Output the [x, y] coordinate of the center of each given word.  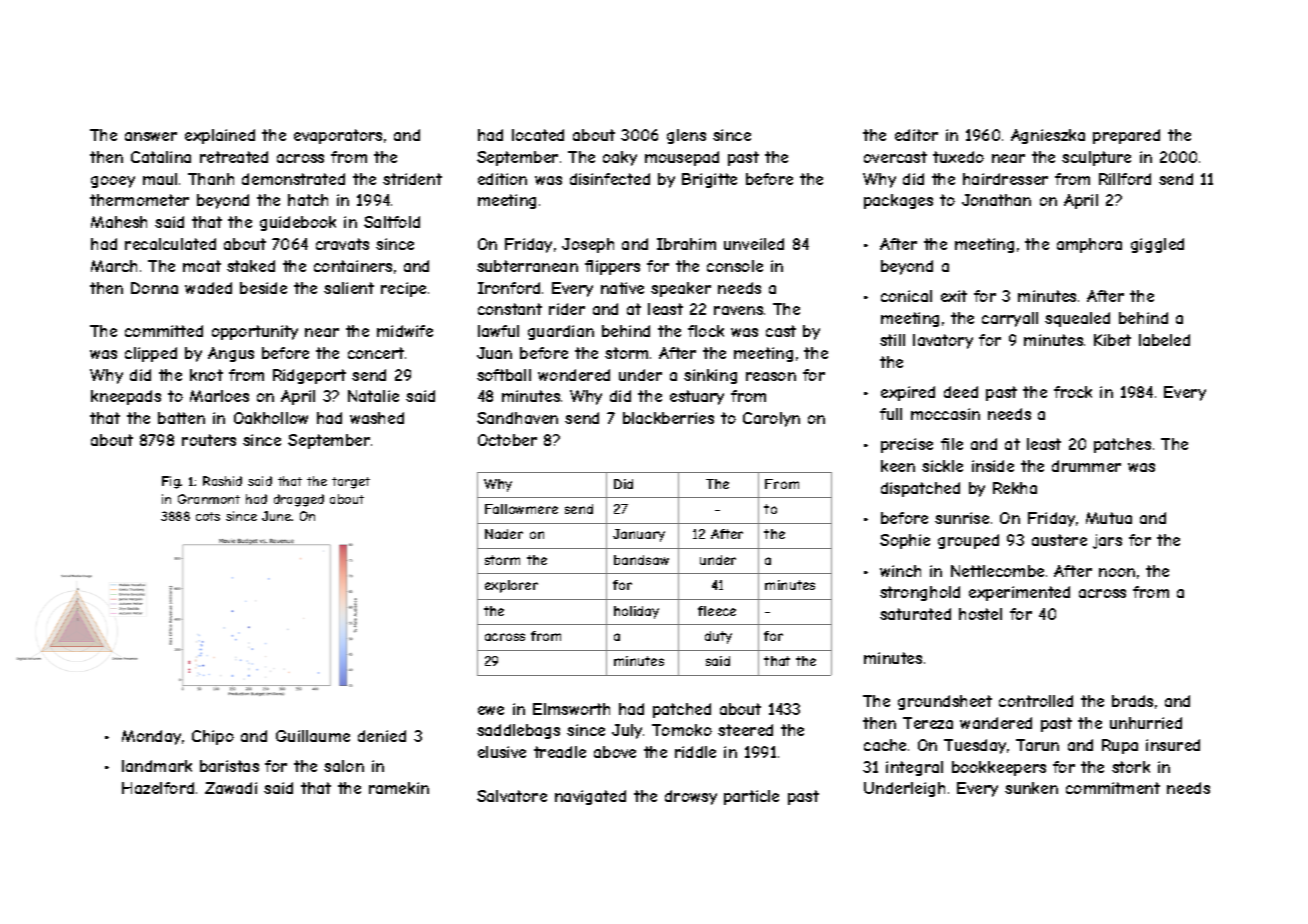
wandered [996, 723]
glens [686, 136]
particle [751, 797]
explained [220, 136]
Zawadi [231, 788]
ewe [491, 710]
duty [718, 637]
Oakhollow [271, 418]
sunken [1031, 788]
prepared [1126, 136]
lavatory [943, 341]
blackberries [668, 418]
